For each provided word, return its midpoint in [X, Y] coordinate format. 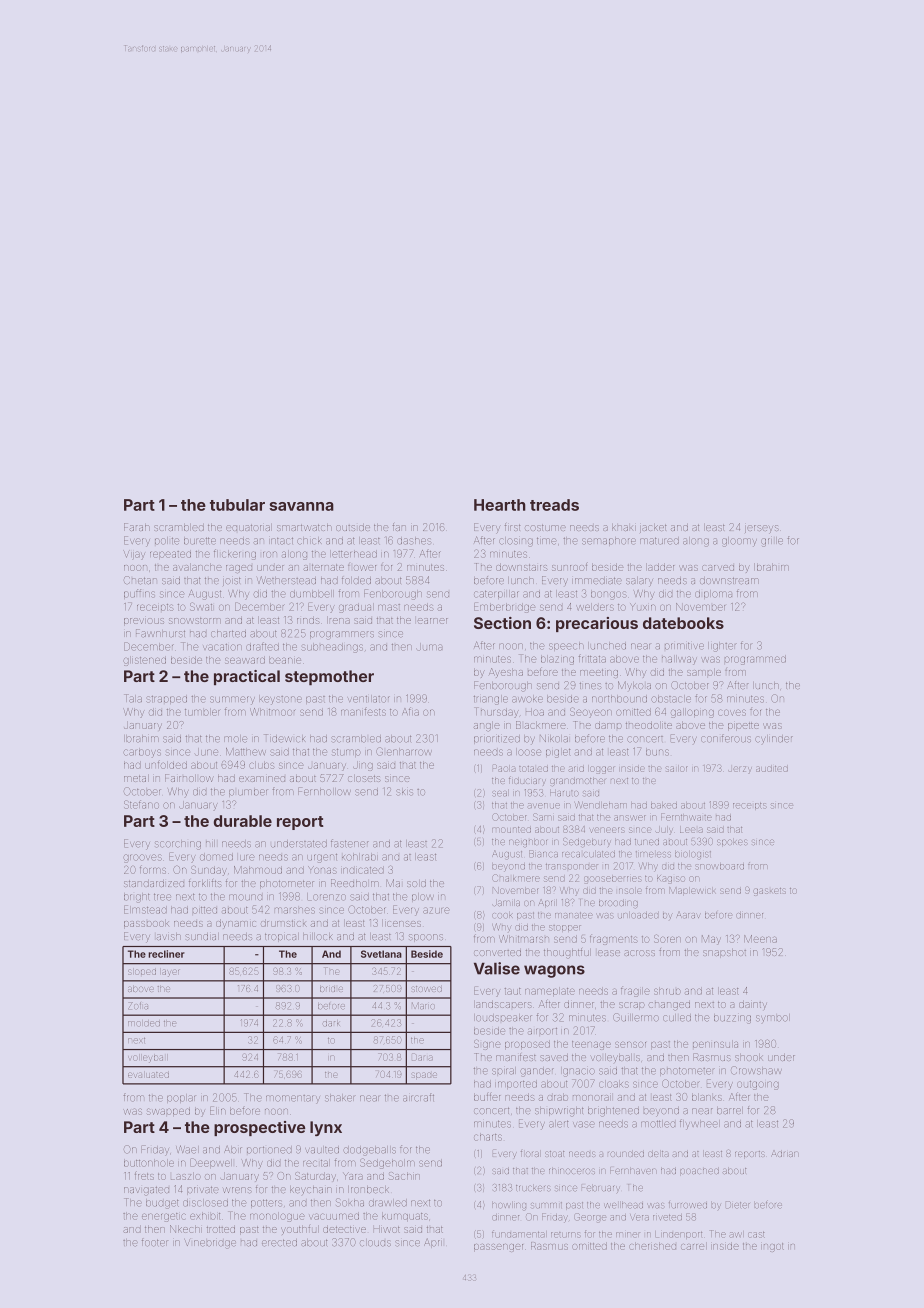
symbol [772, 1018]
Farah [136, 527]
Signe [487, 1045]
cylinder [774, 739]
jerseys [762, 529]
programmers [342, 635]
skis [404, 792]
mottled [658, 1124]
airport [543, 1031]
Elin [217, 1111]
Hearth [500, 505]
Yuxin [642, 607]
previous [144, 621]
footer [155, 1243]
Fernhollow [324, 792]
